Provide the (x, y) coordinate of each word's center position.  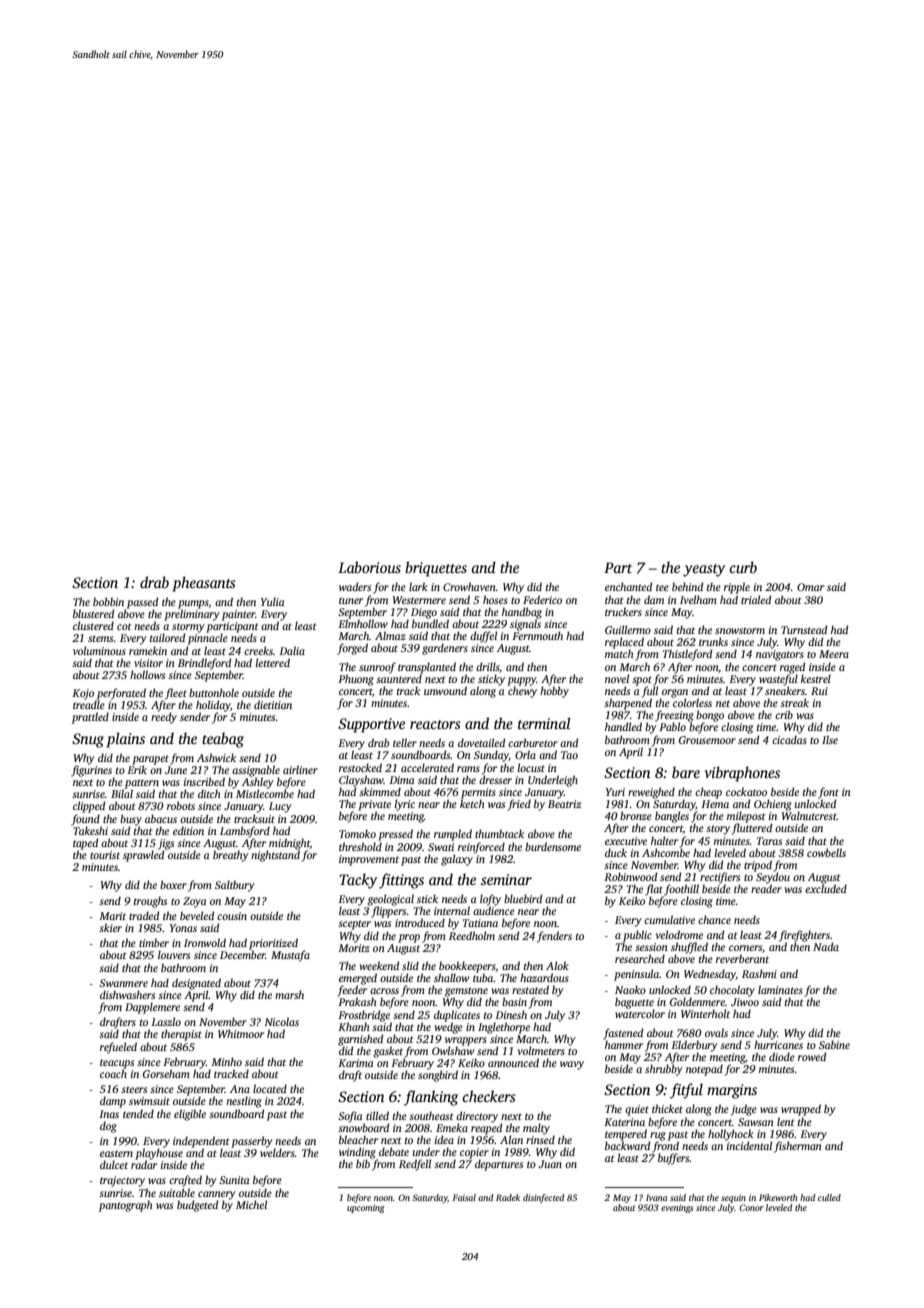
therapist (181, 1035)
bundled (430, 623)
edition (188, 830)
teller (405, 742)
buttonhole (214, 692)
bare (686, 772)
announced (513, 1062)
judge (744, 1110)
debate (394, 1151)
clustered (93, 625)
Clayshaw (361, 781)
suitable (177, 1192)
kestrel (816, 678)
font (828, 793)
